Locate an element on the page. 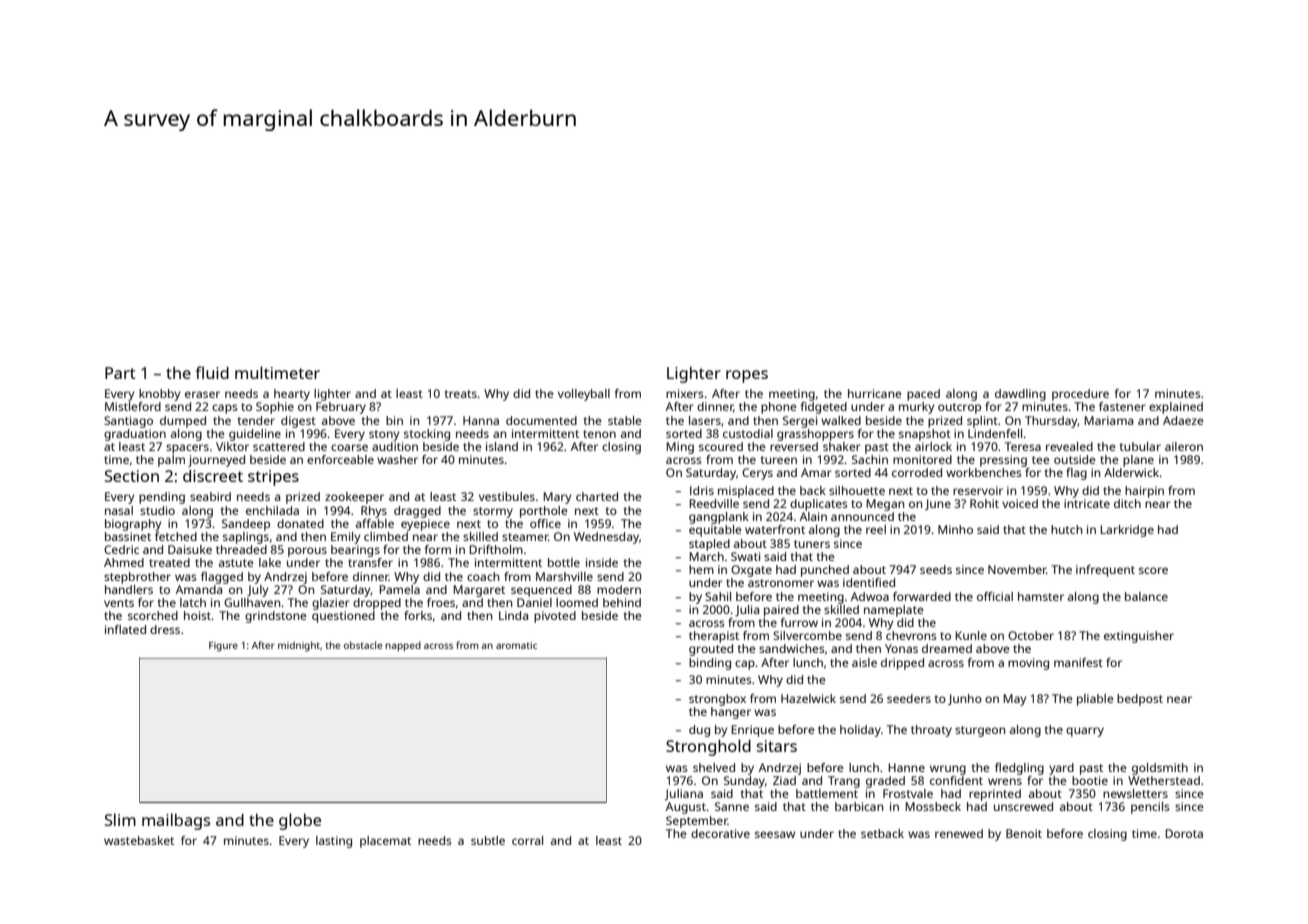  placemat is located at coordinates (385, 842).
